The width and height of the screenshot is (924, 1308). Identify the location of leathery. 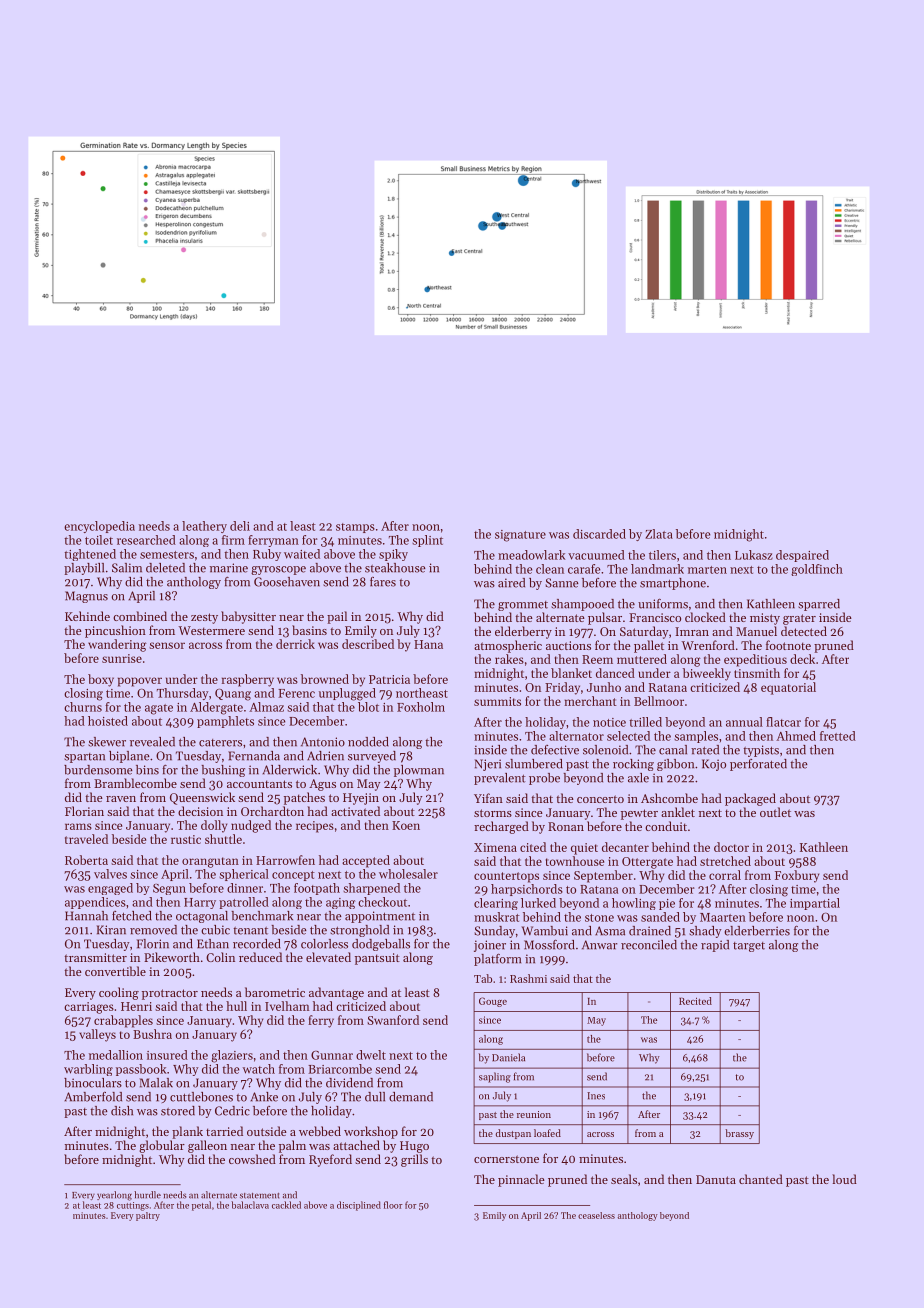
(204, 527).
